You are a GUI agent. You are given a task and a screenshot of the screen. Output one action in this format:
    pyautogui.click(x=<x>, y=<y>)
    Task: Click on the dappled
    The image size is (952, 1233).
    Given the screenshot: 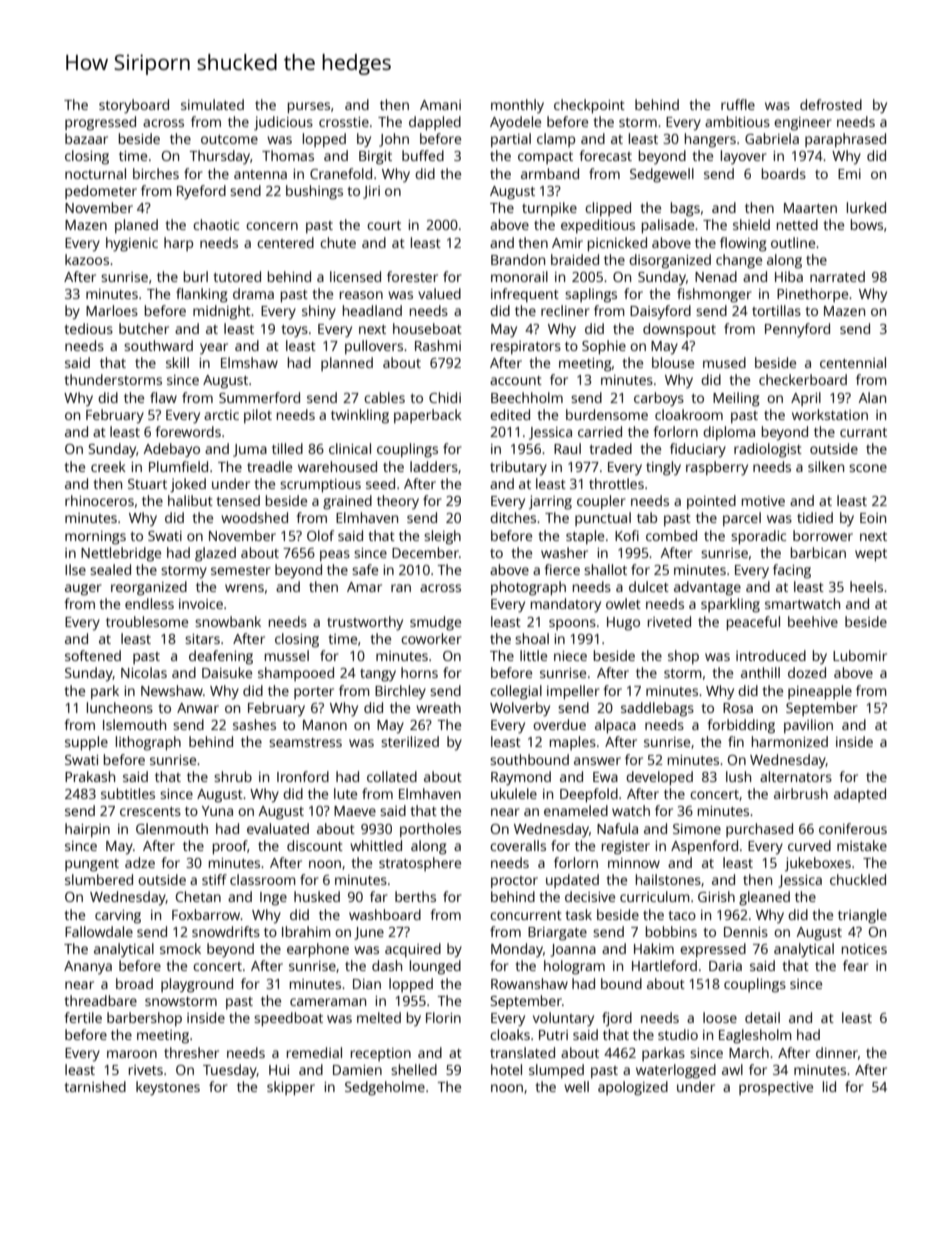 What is the action you would take?
    pyautogui.click(x=435, y=123)
